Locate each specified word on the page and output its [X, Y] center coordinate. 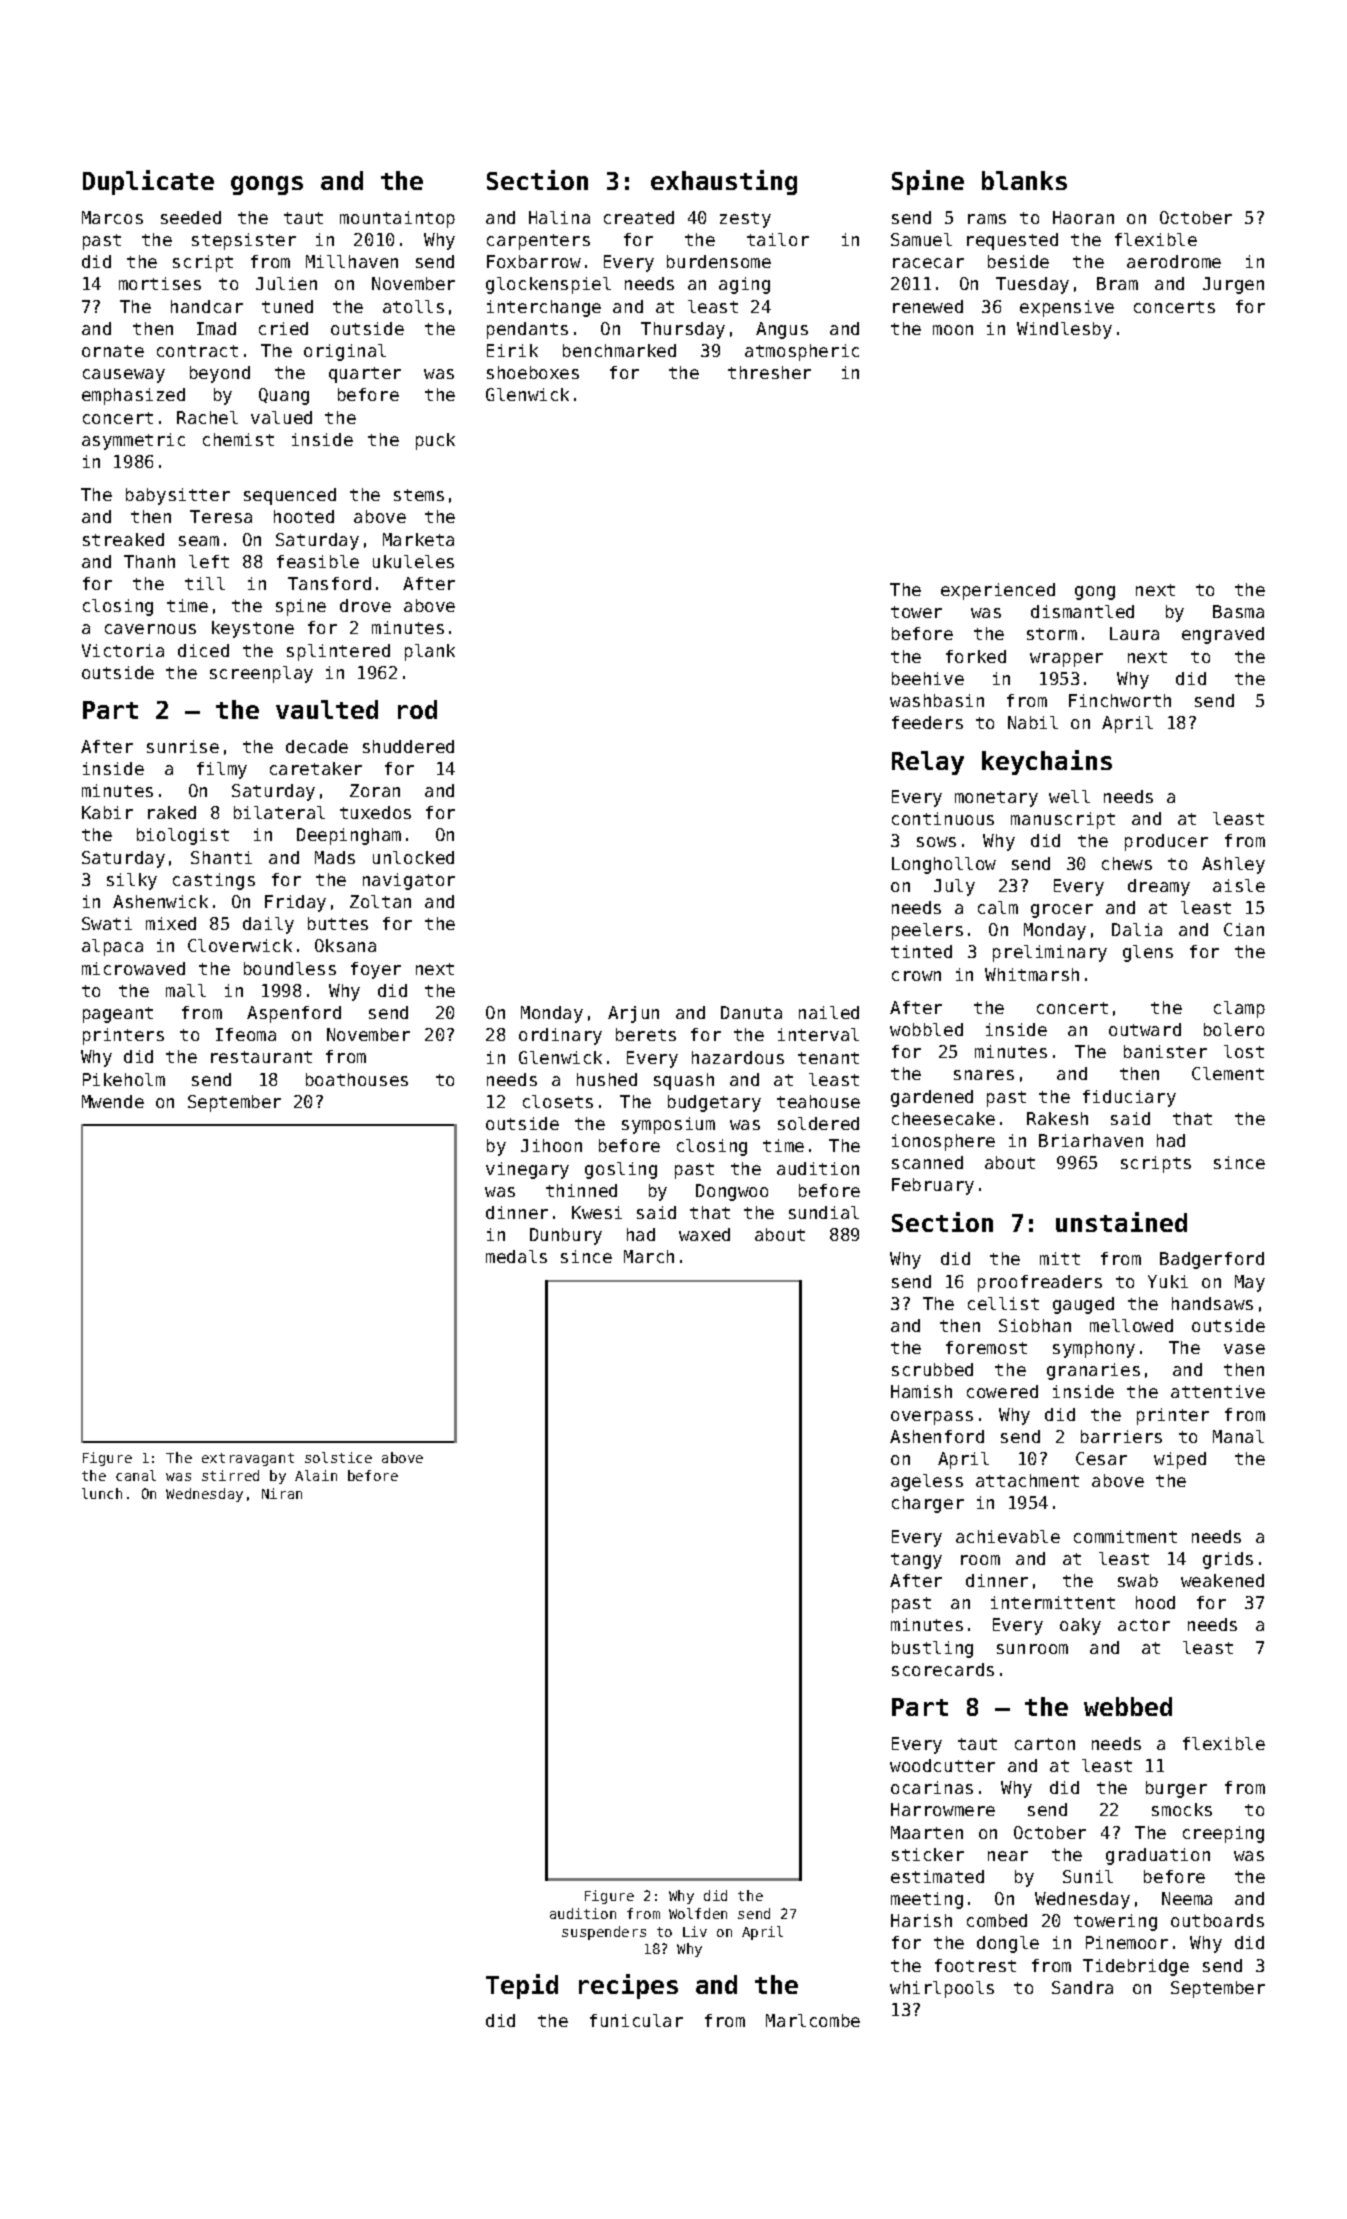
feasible [318, 561]
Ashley [1233, 865]
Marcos [112, 217]
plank [430, 652]
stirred [230, 1475]
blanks [1024, 180]
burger [1176, 1789]
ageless [927, 1482]
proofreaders [1040, 1283]
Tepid [522, 1986]
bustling [932, 1649]
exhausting [724, 182]
